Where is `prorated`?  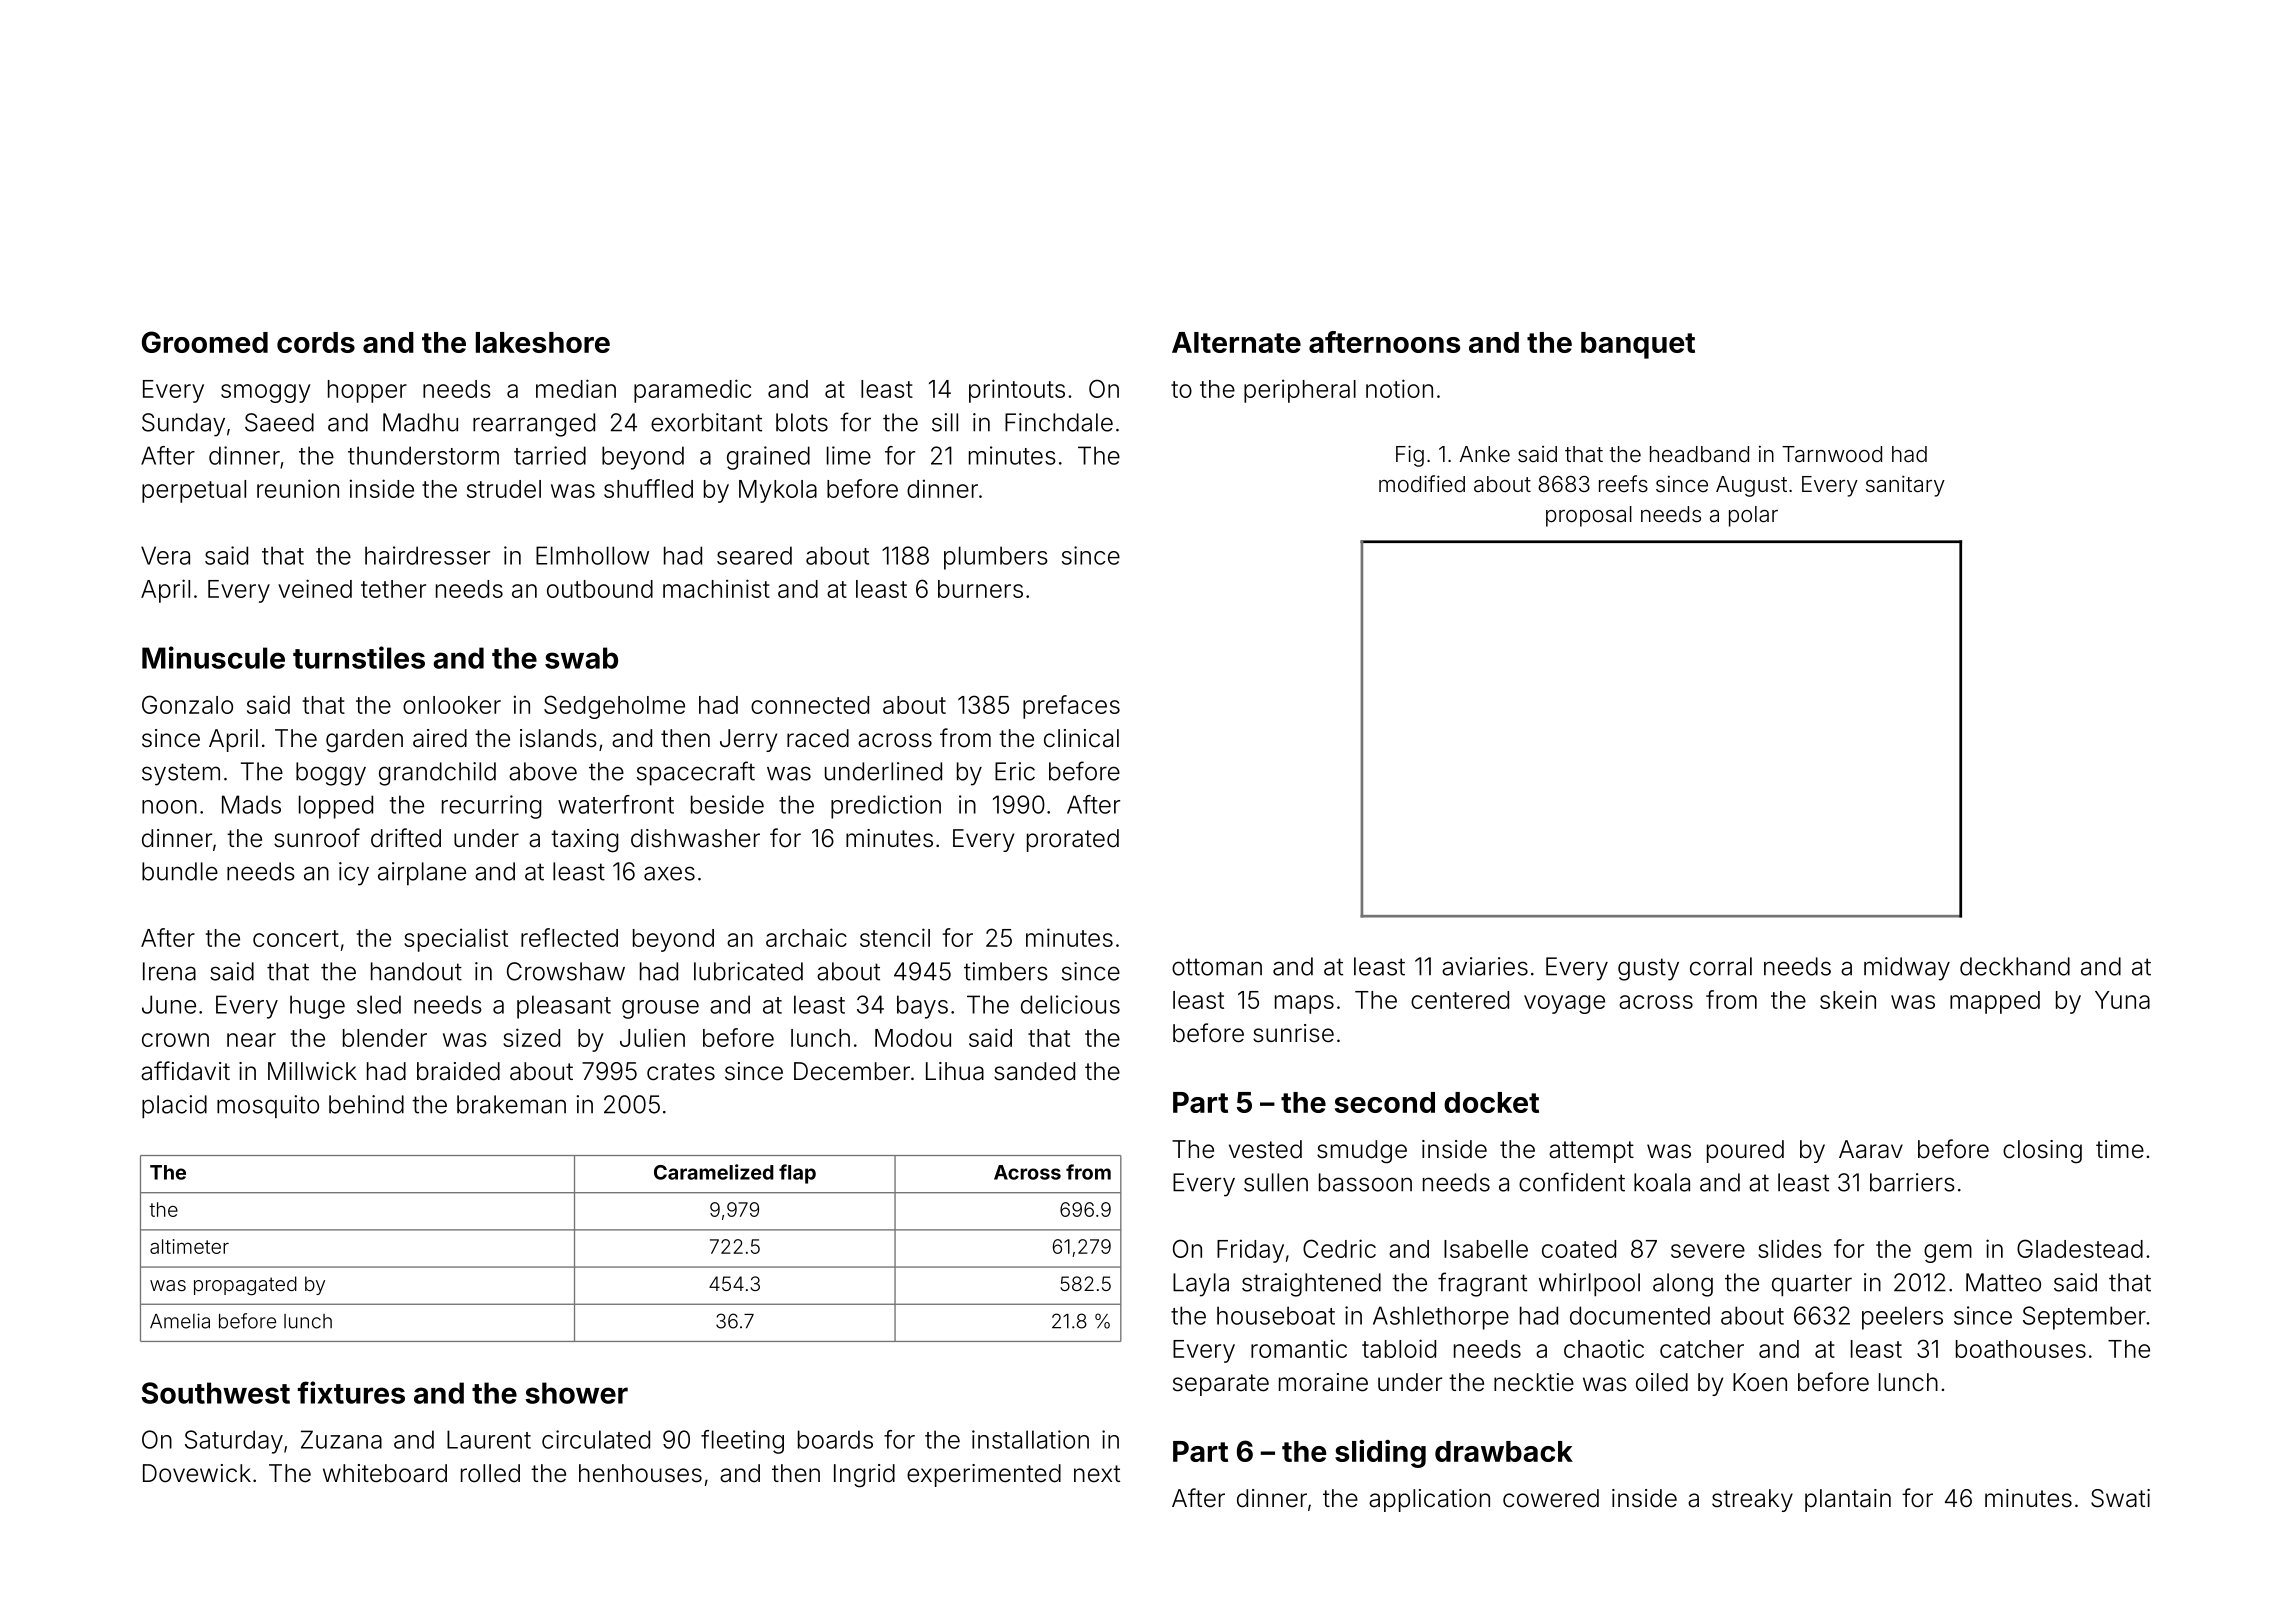
prorated is located at coordinates (1073, 840).
